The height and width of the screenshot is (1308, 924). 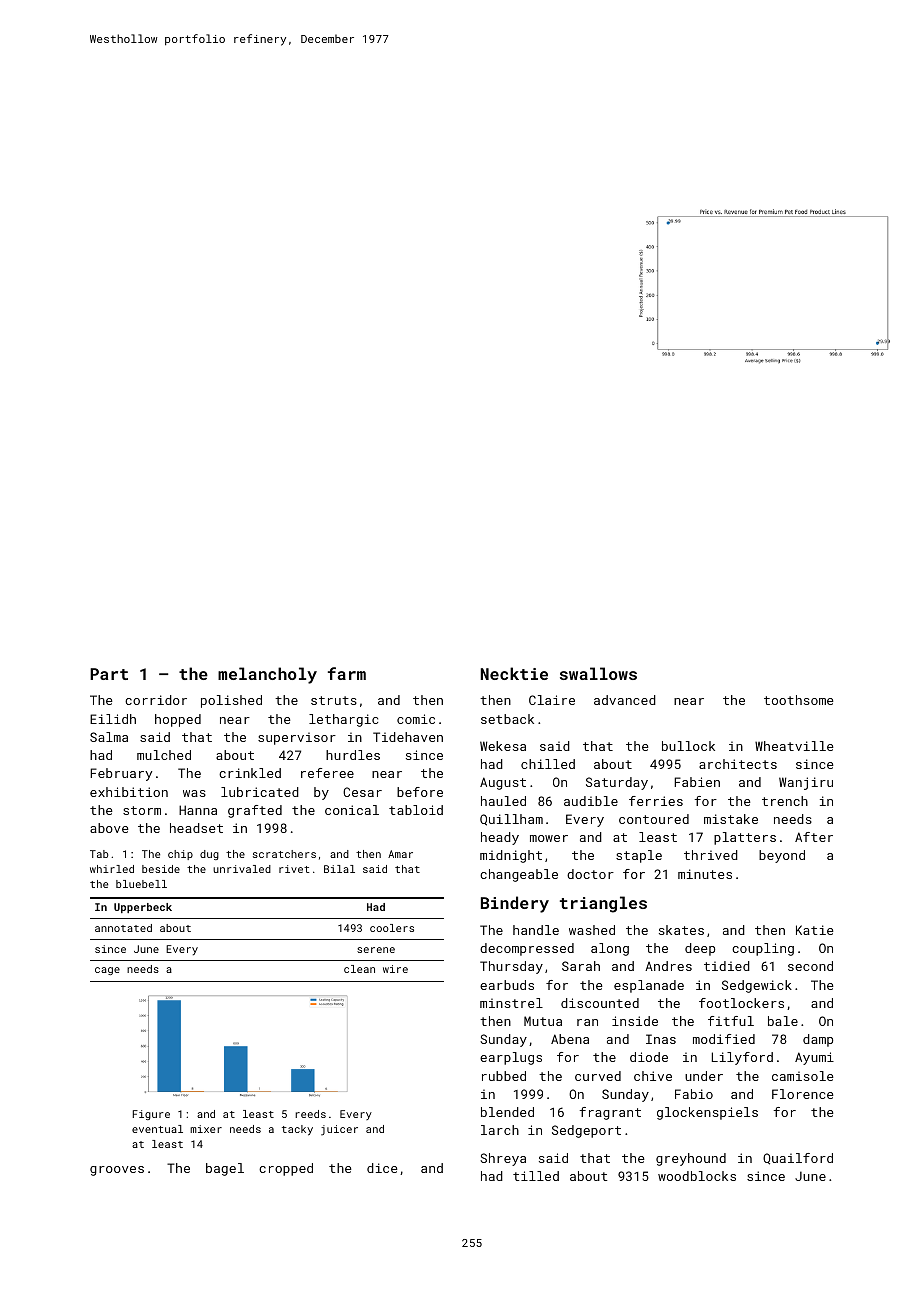 I want to click on rubbed, so click(x=504, y=1076).
